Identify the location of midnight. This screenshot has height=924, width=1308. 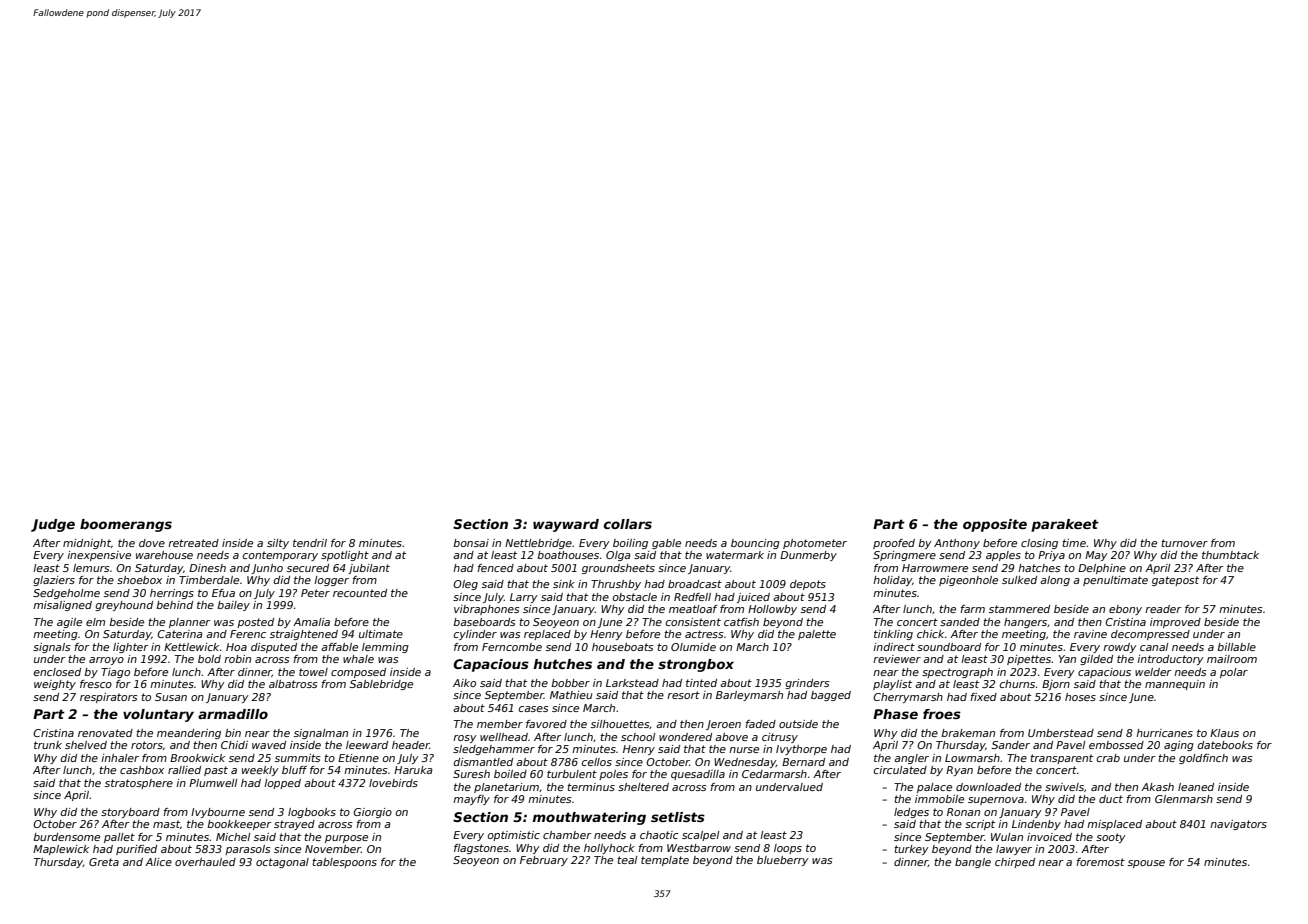
(87, 544).
